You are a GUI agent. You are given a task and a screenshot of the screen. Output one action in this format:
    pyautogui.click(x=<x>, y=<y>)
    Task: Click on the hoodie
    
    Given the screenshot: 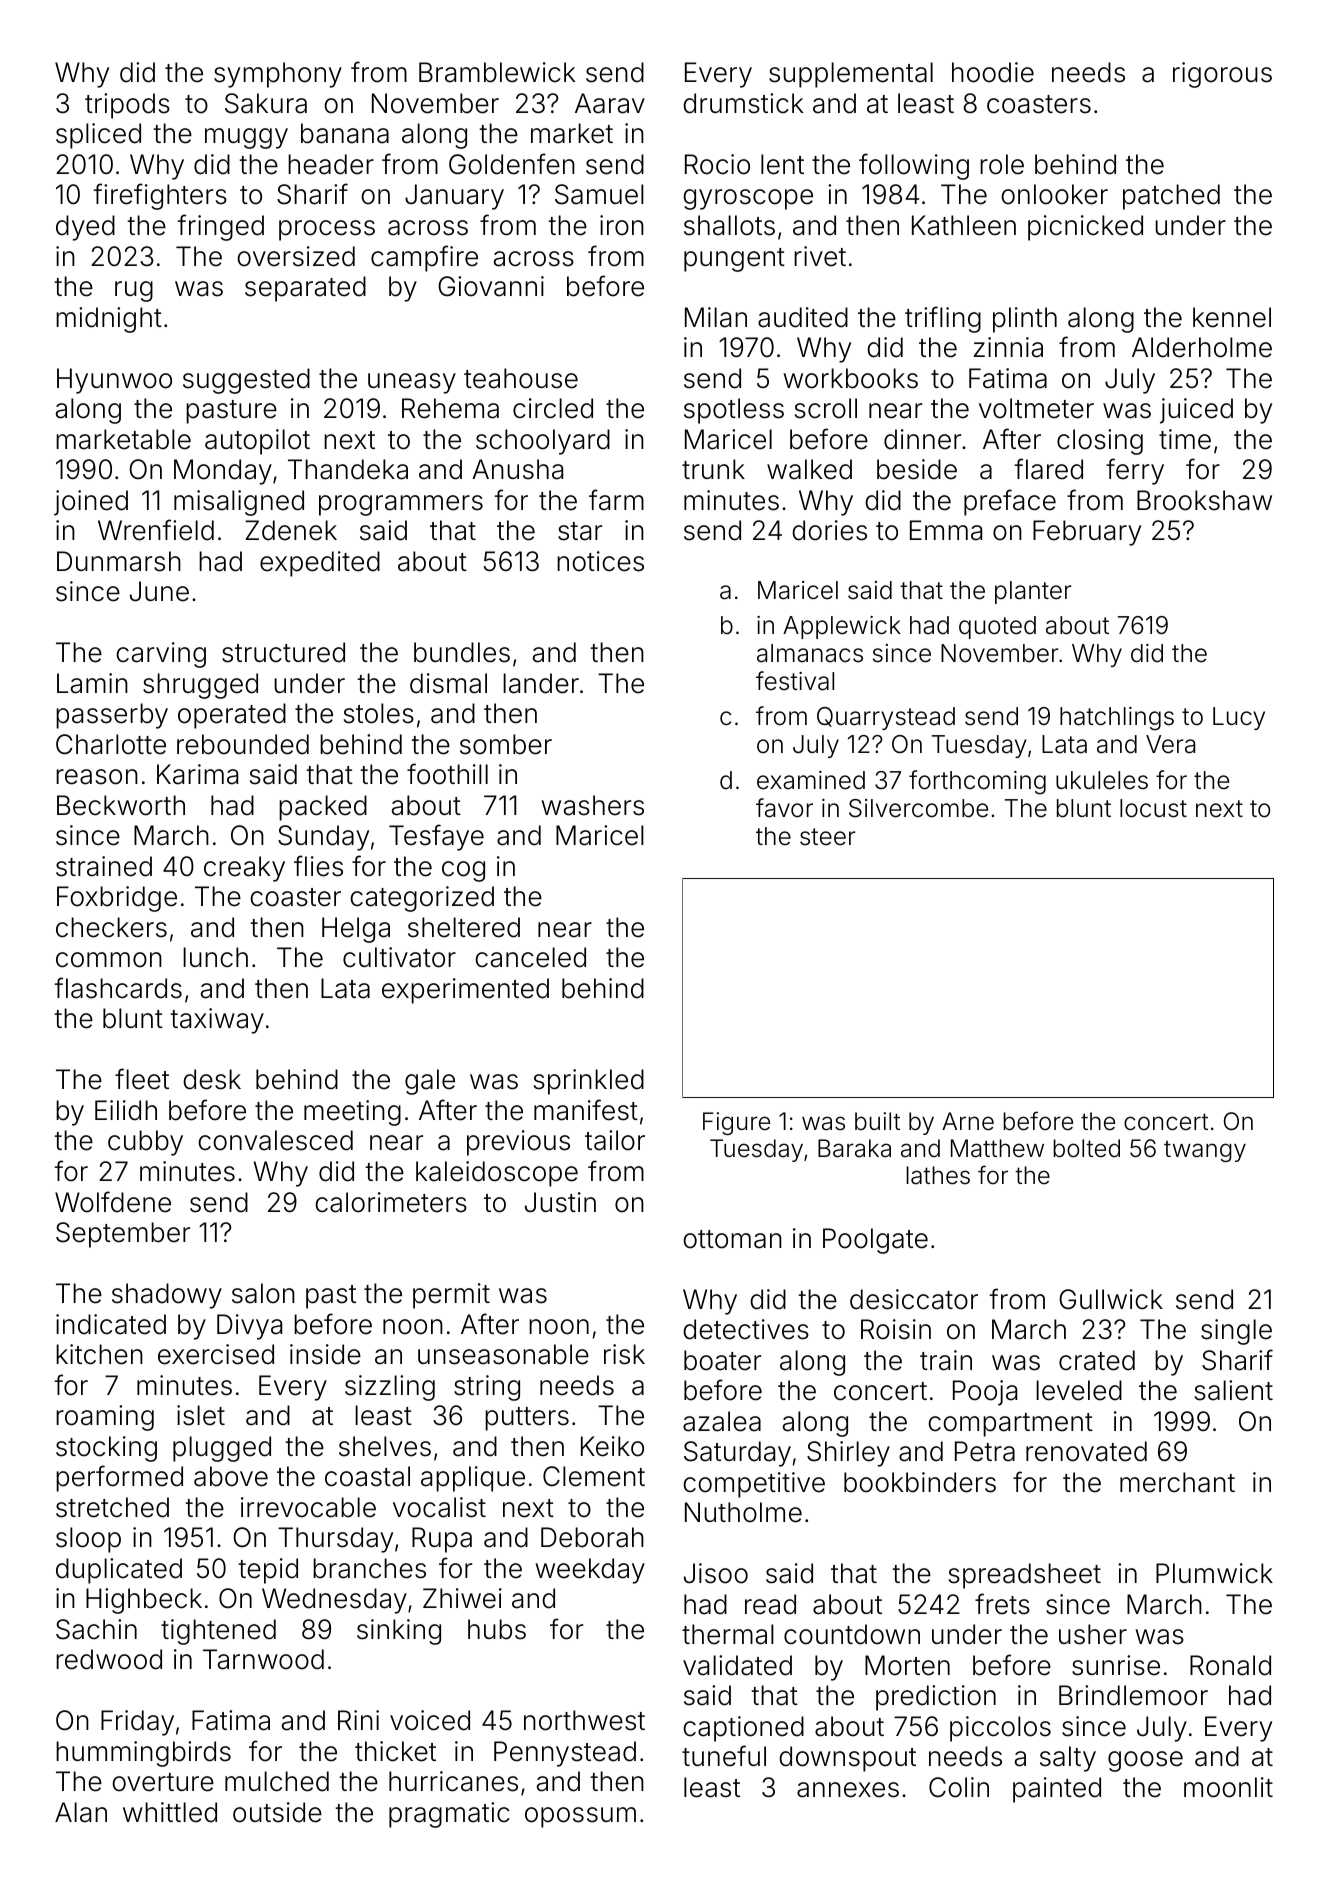 What is the action you would take?
    pyautogui.click(x=993, y=72)
